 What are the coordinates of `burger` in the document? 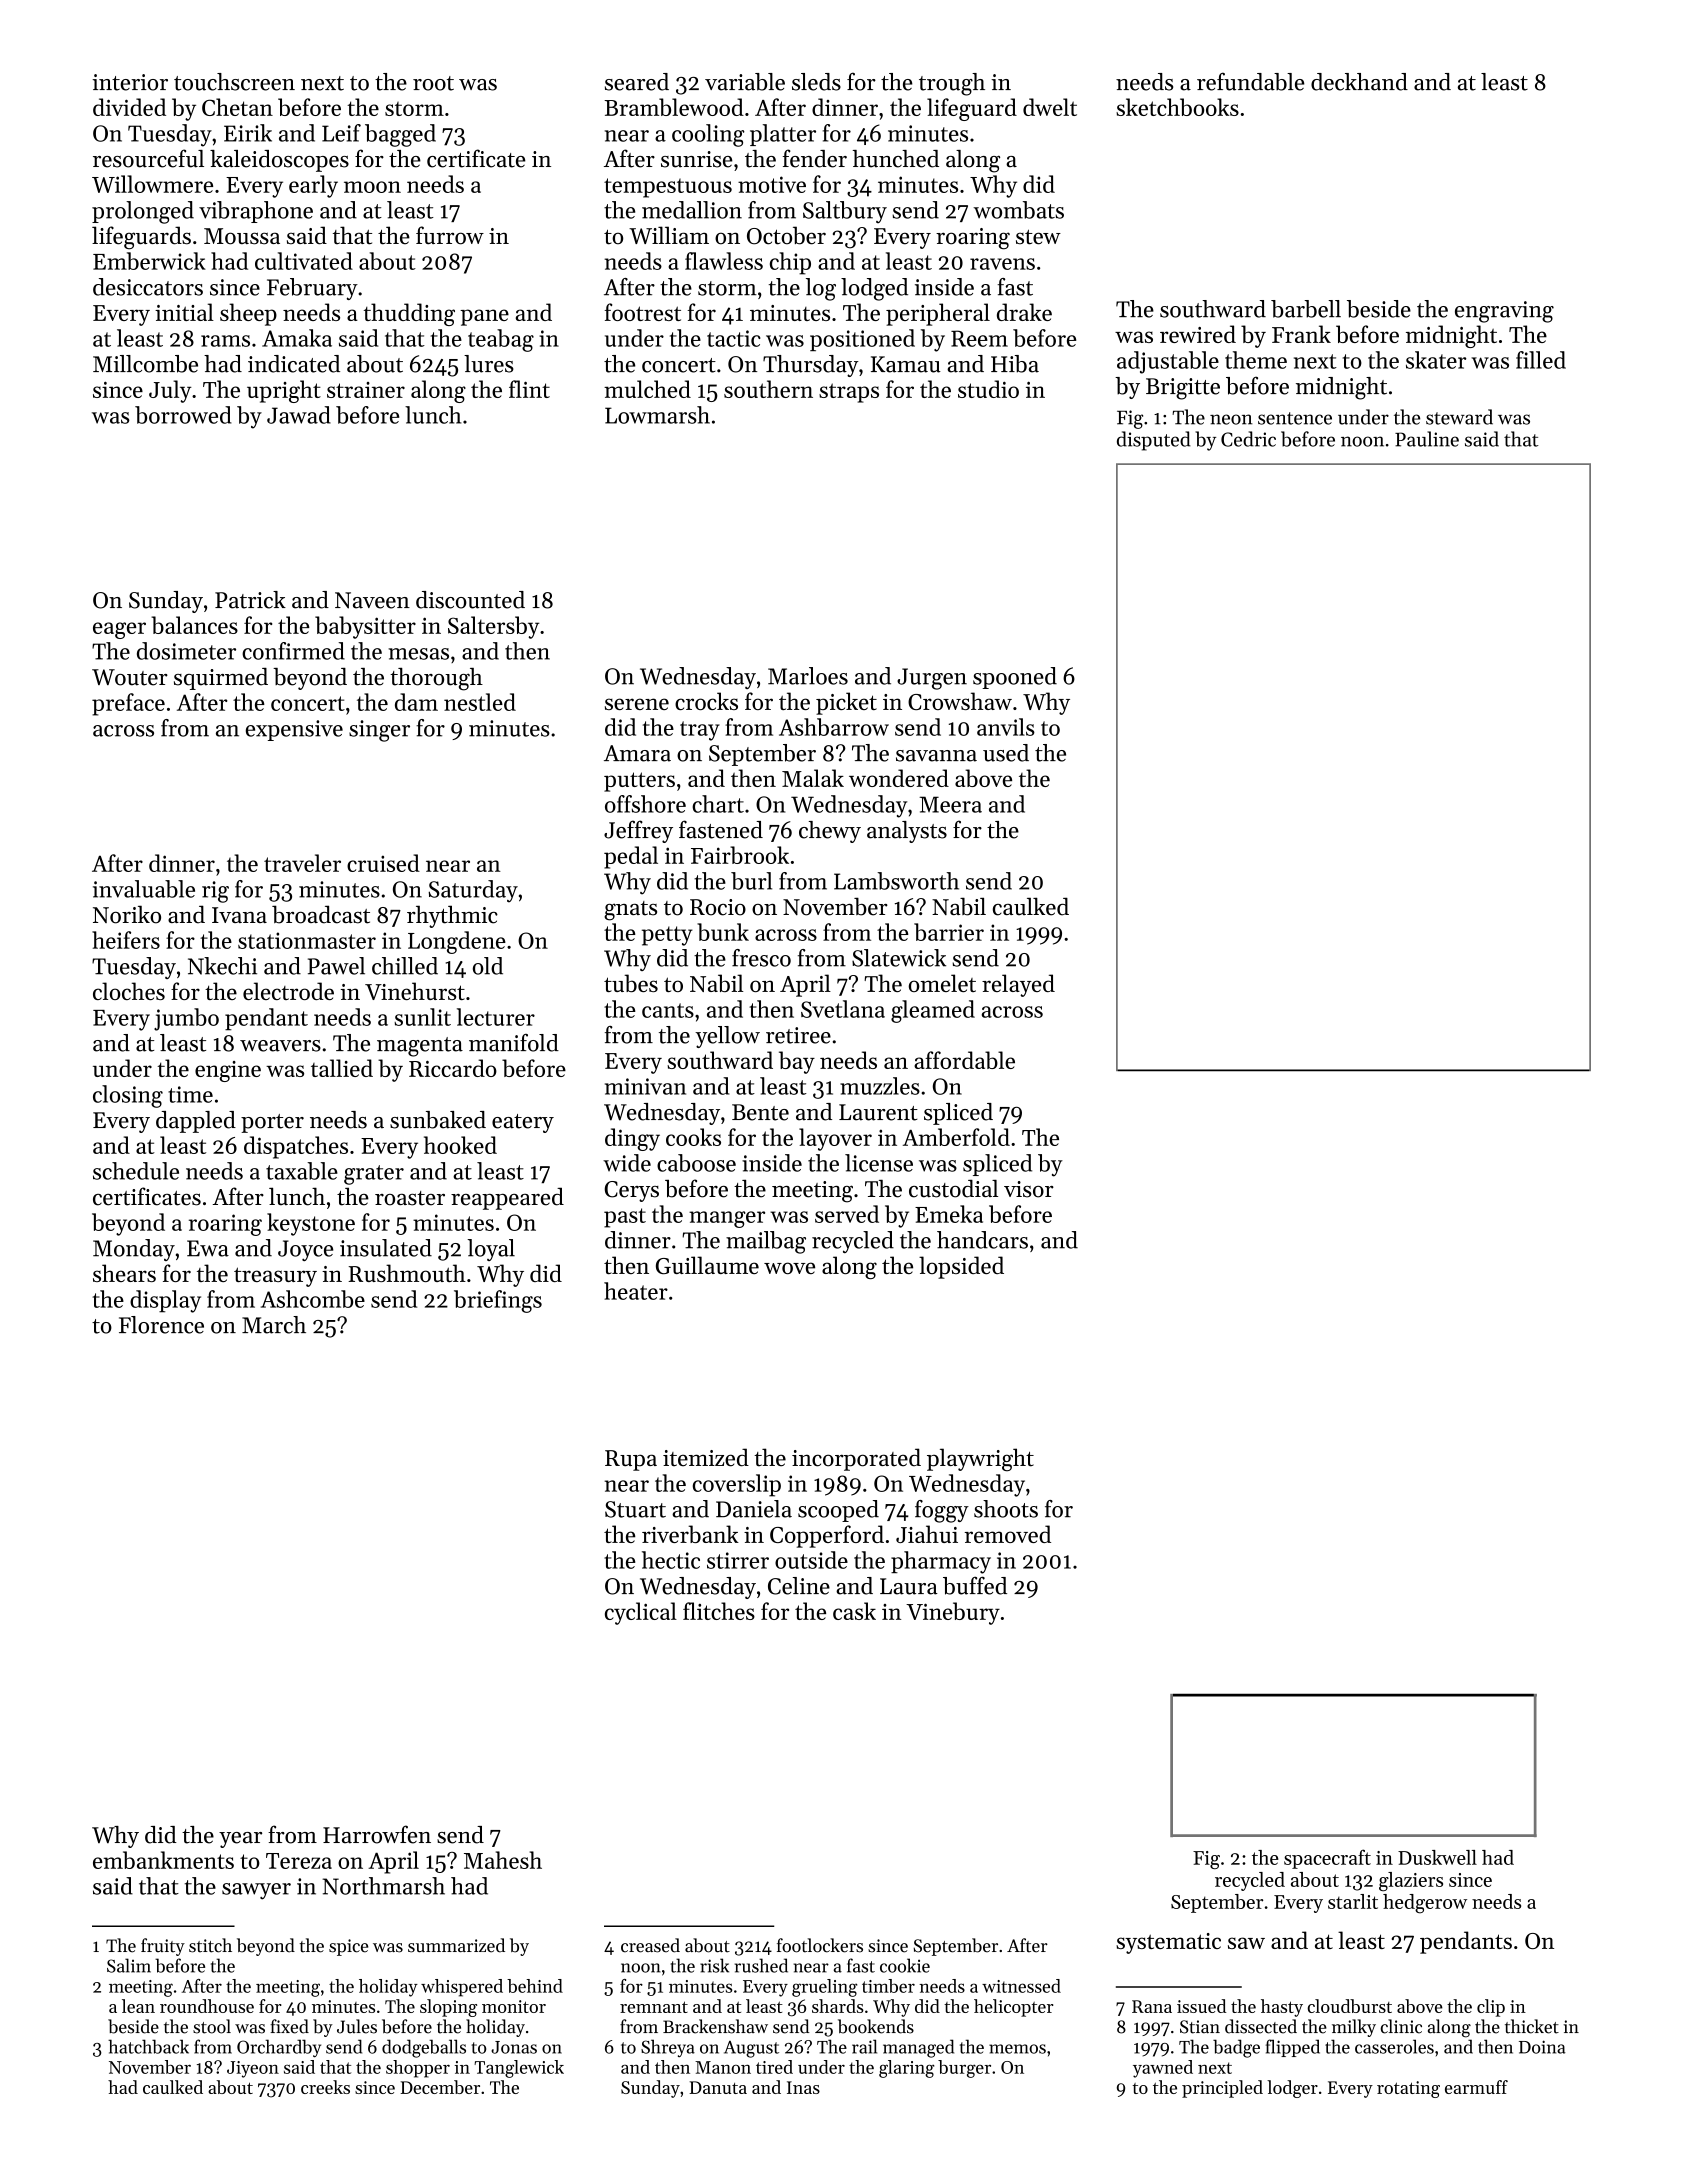 It's located at (964, 2069).
